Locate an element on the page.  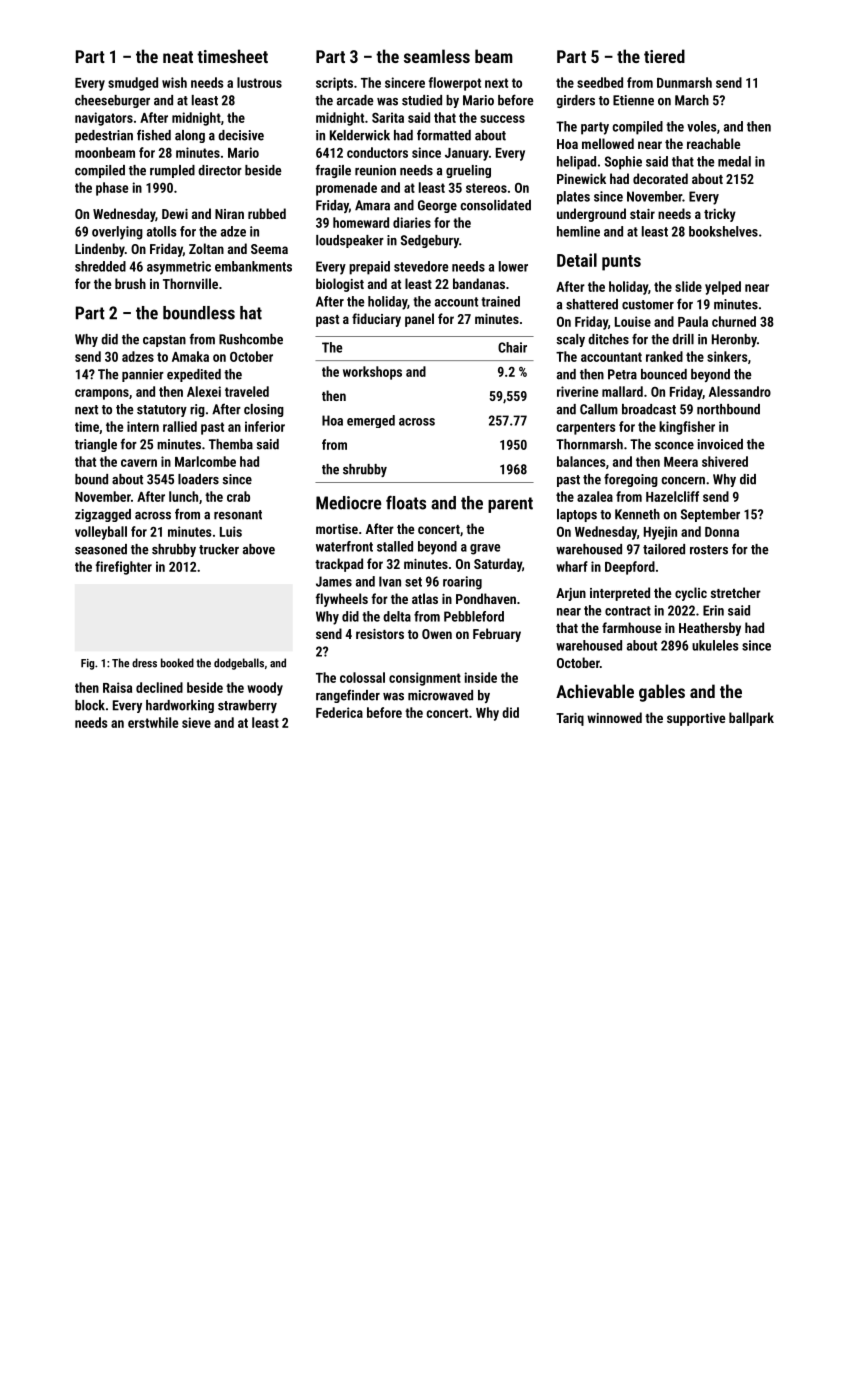
neat is located at coordinates (178, 57).
